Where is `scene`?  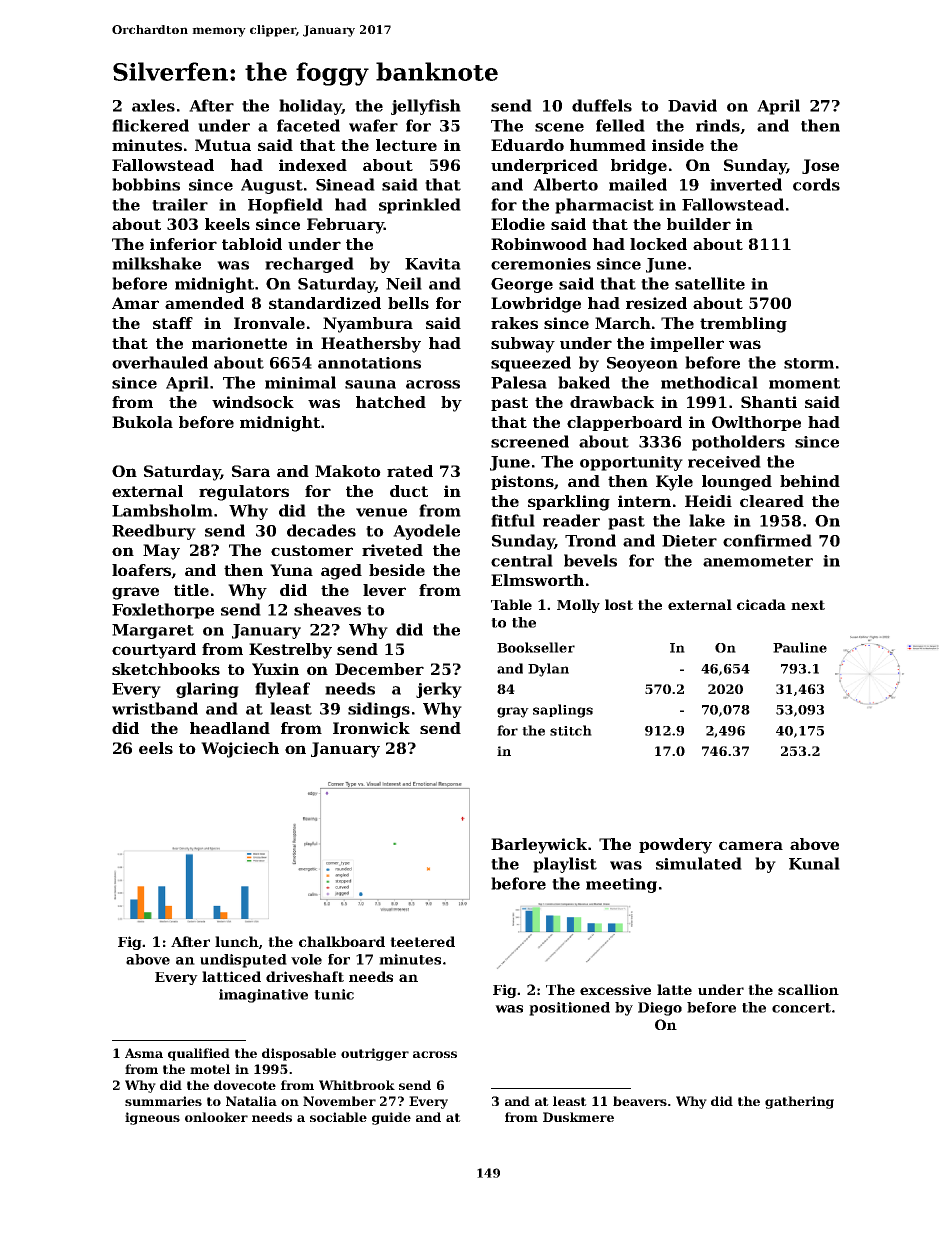
scene is located at coordinates (559, 127).
